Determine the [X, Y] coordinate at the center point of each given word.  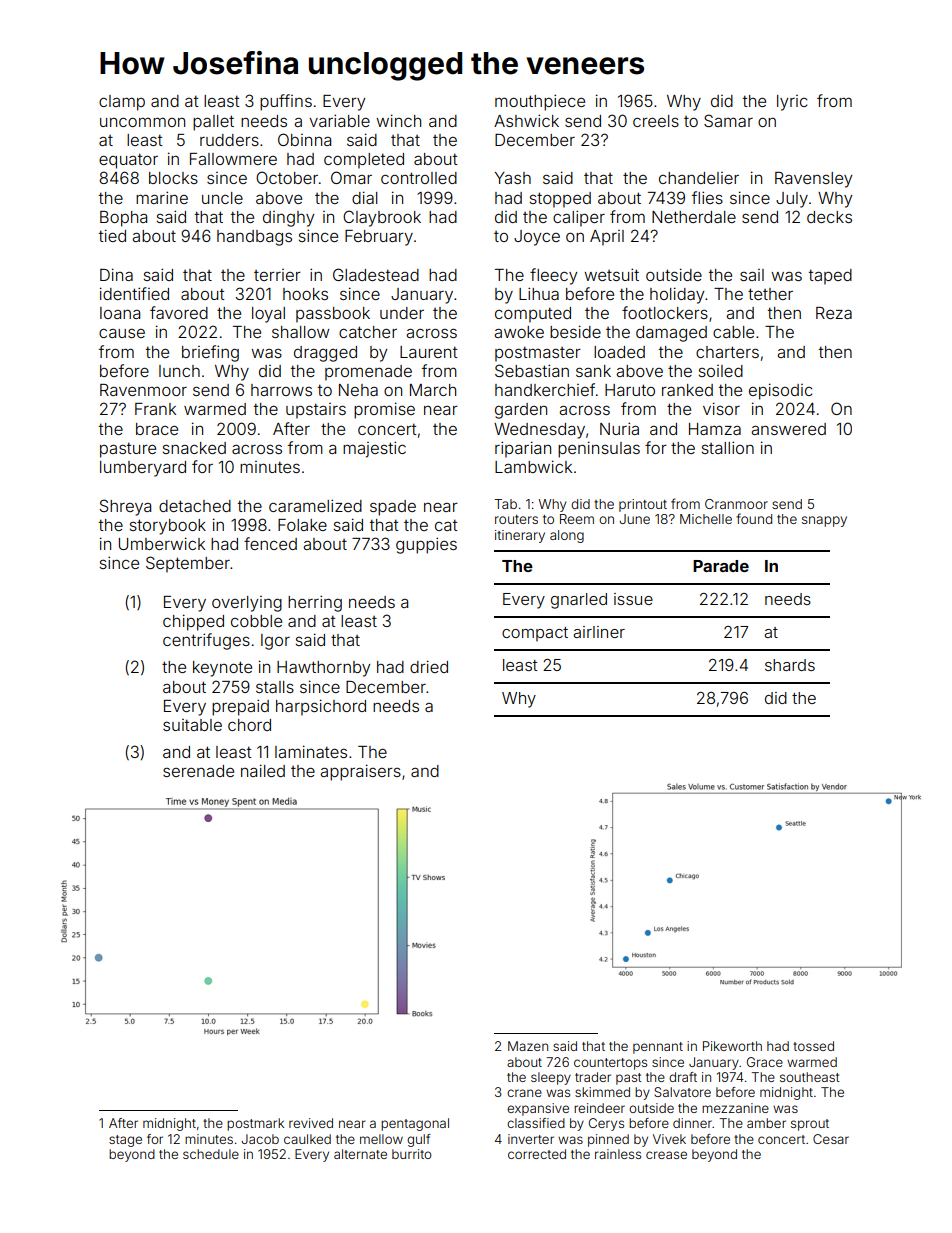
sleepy [551, 1078]
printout [643, 505]
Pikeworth [732, 1046]
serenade [198, 771]
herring [315, 603]
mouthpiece [540, 102]
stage [125, 1141]
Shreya [125, 507]
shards [790, 665]
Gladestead [376, 274]
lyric [792, 103]
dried [429, 666]
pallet [213, 123]
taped [830, 277]
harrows [281, 390]
